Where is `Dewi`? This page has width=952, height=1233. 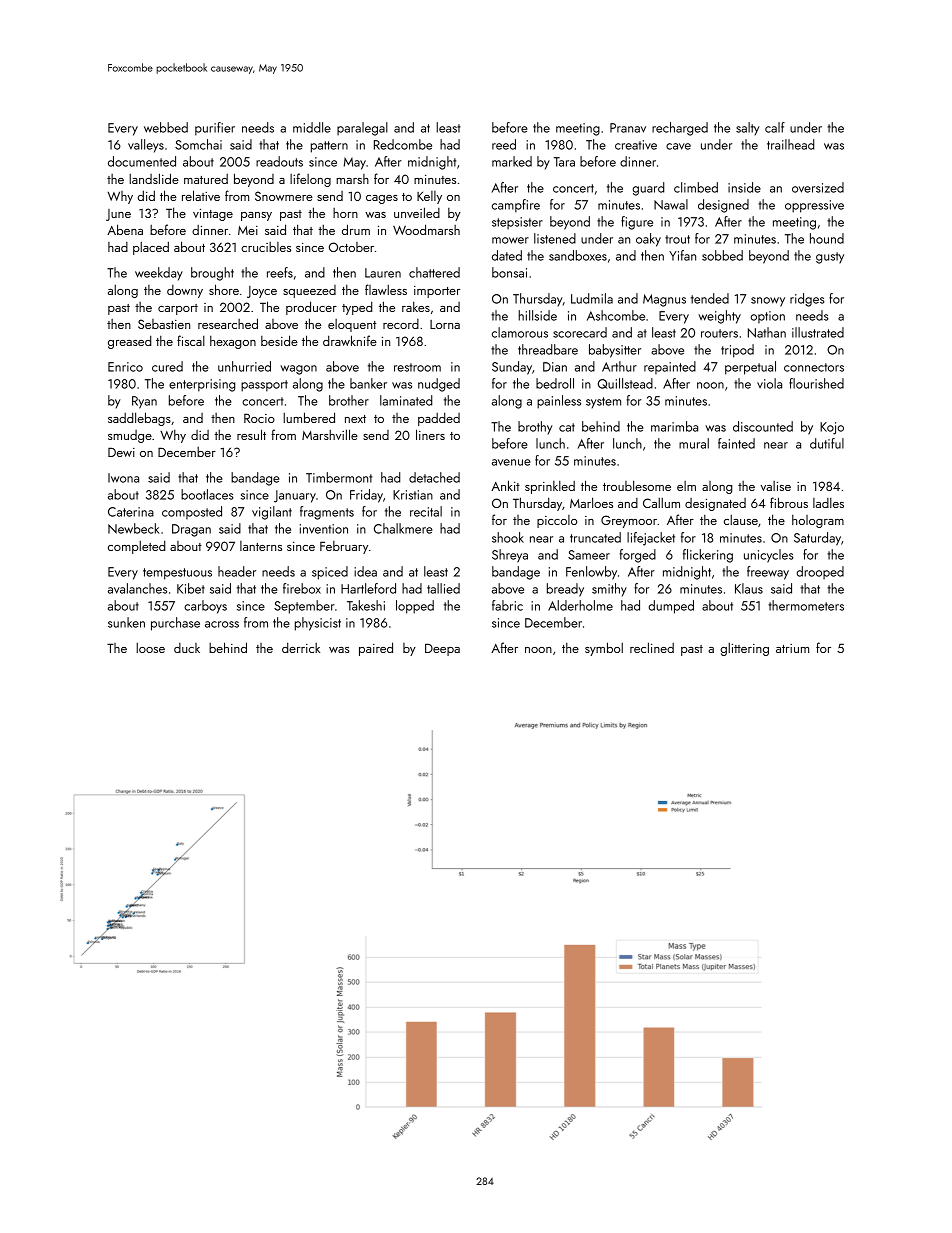
Dewi is located at coordinates (121, 452).
